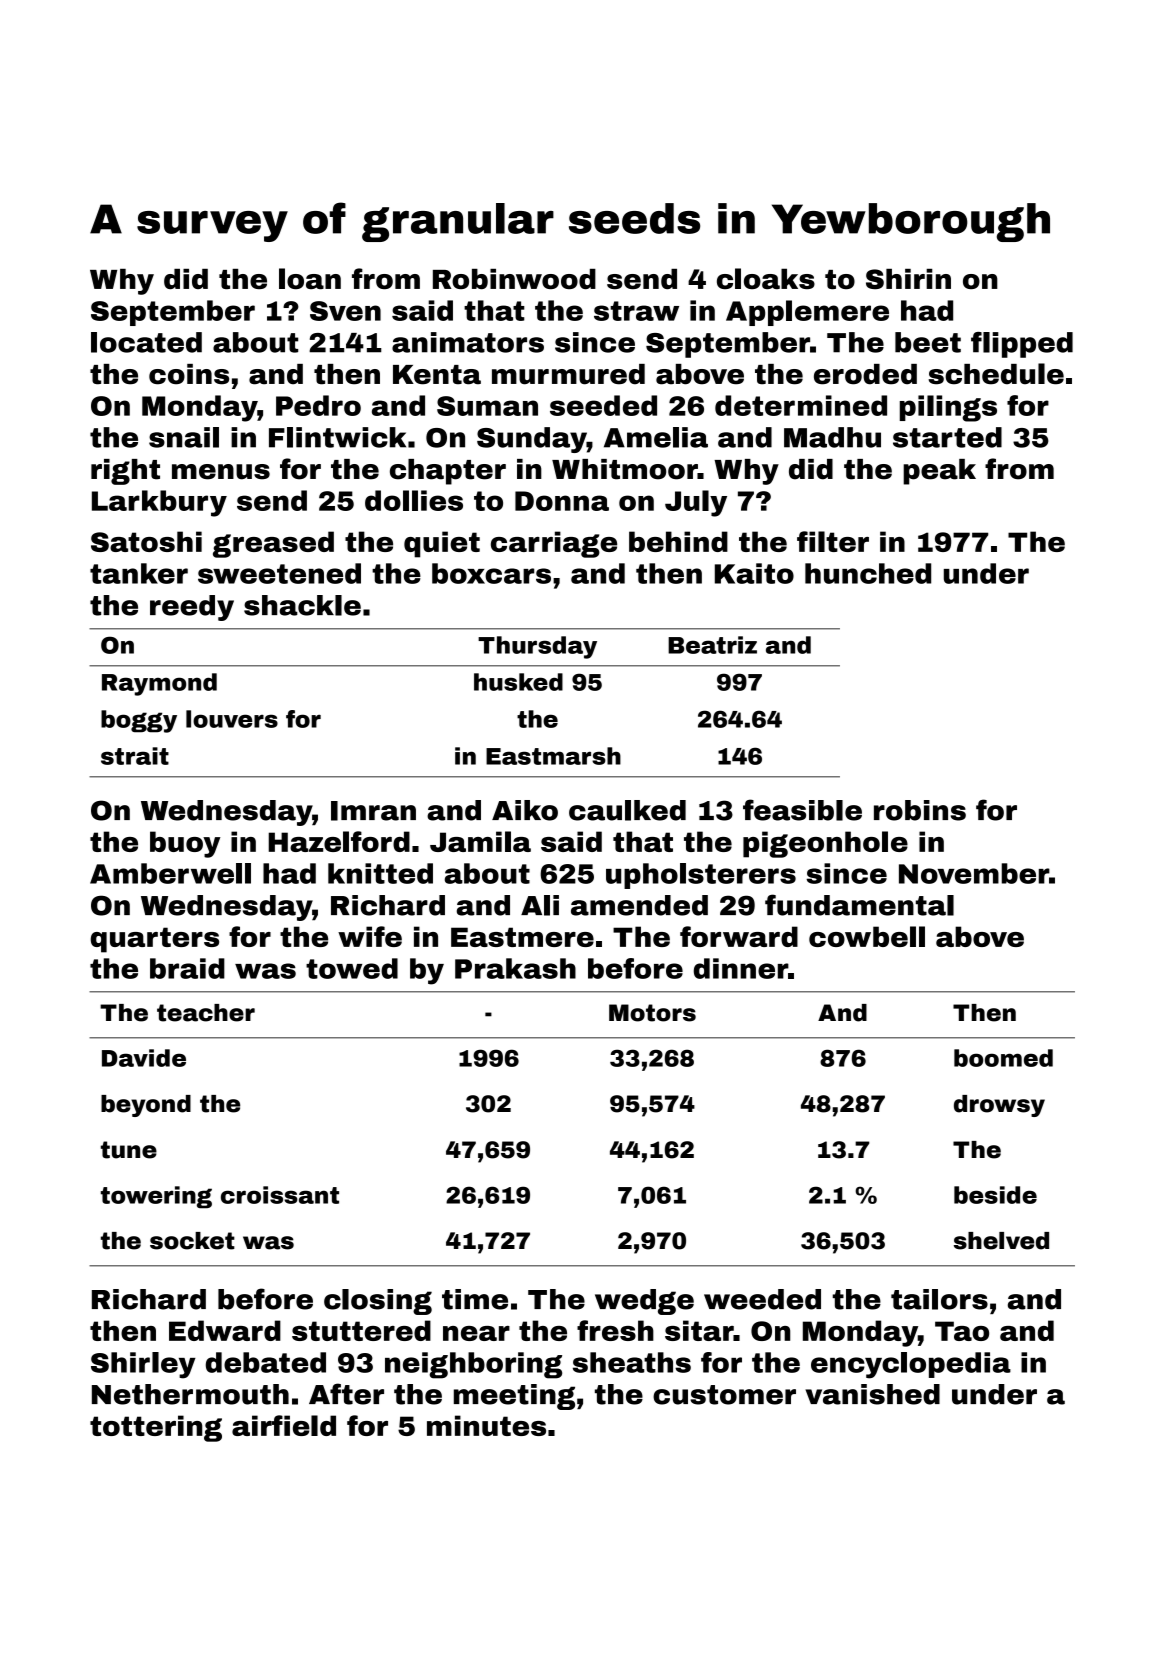  What do you see at coordinates (135, 756) in the page?
I see `strait` at bounding box center [135, 756].
